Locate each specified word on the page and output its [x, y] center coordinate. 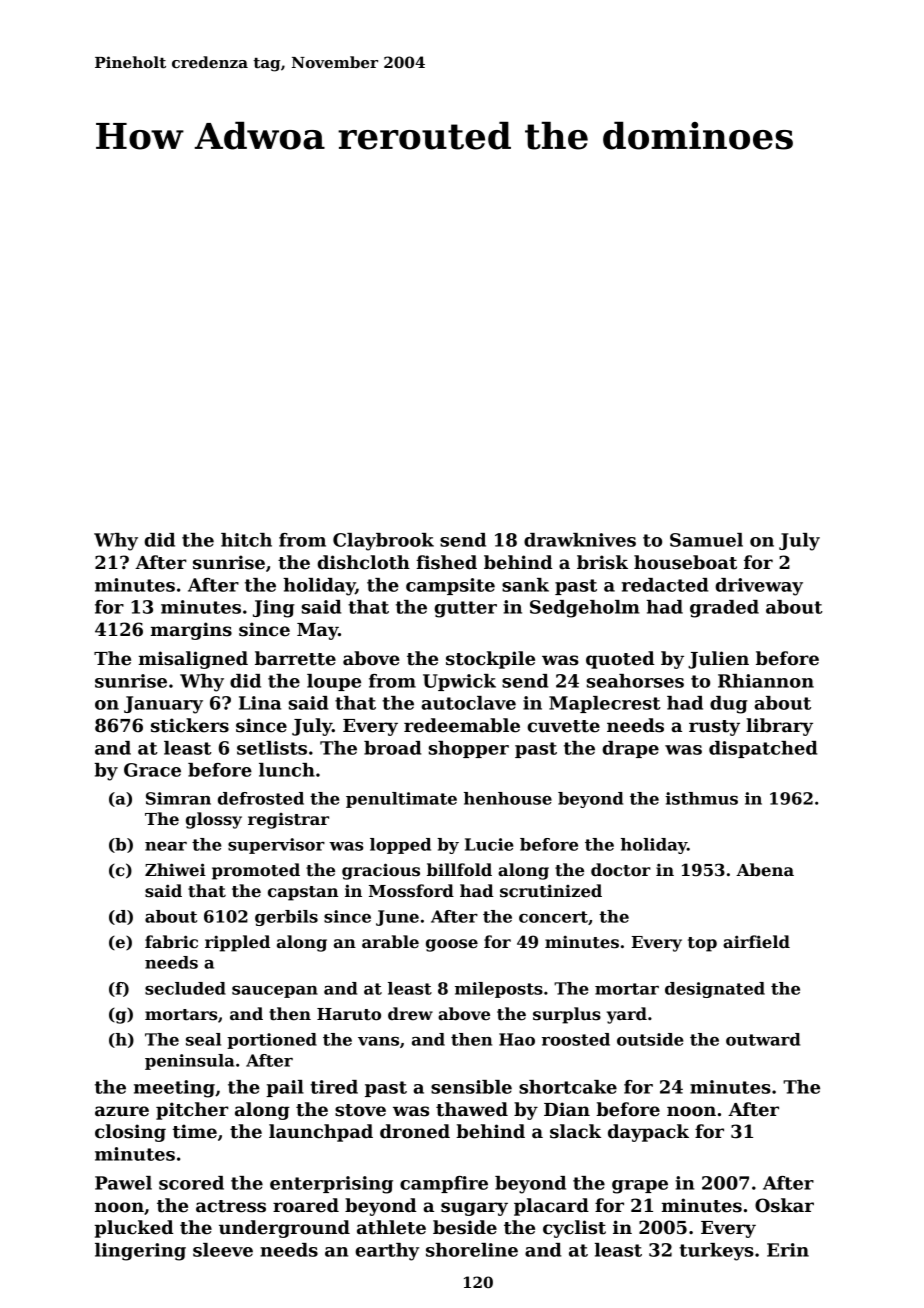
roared [306, 1205]
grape [640, 1187]
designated [715, 990]
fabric [171, 942]
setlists [272, 748]
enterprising [331, 1185]
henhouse [508, 798]
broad [392, 748]
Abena [765, 870]
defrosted [261, 798]
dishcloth [363, 562]
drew [410, 1014]
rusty [714, 728]
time [195, 1131]
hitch [246, 540]
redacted [665, 585]
